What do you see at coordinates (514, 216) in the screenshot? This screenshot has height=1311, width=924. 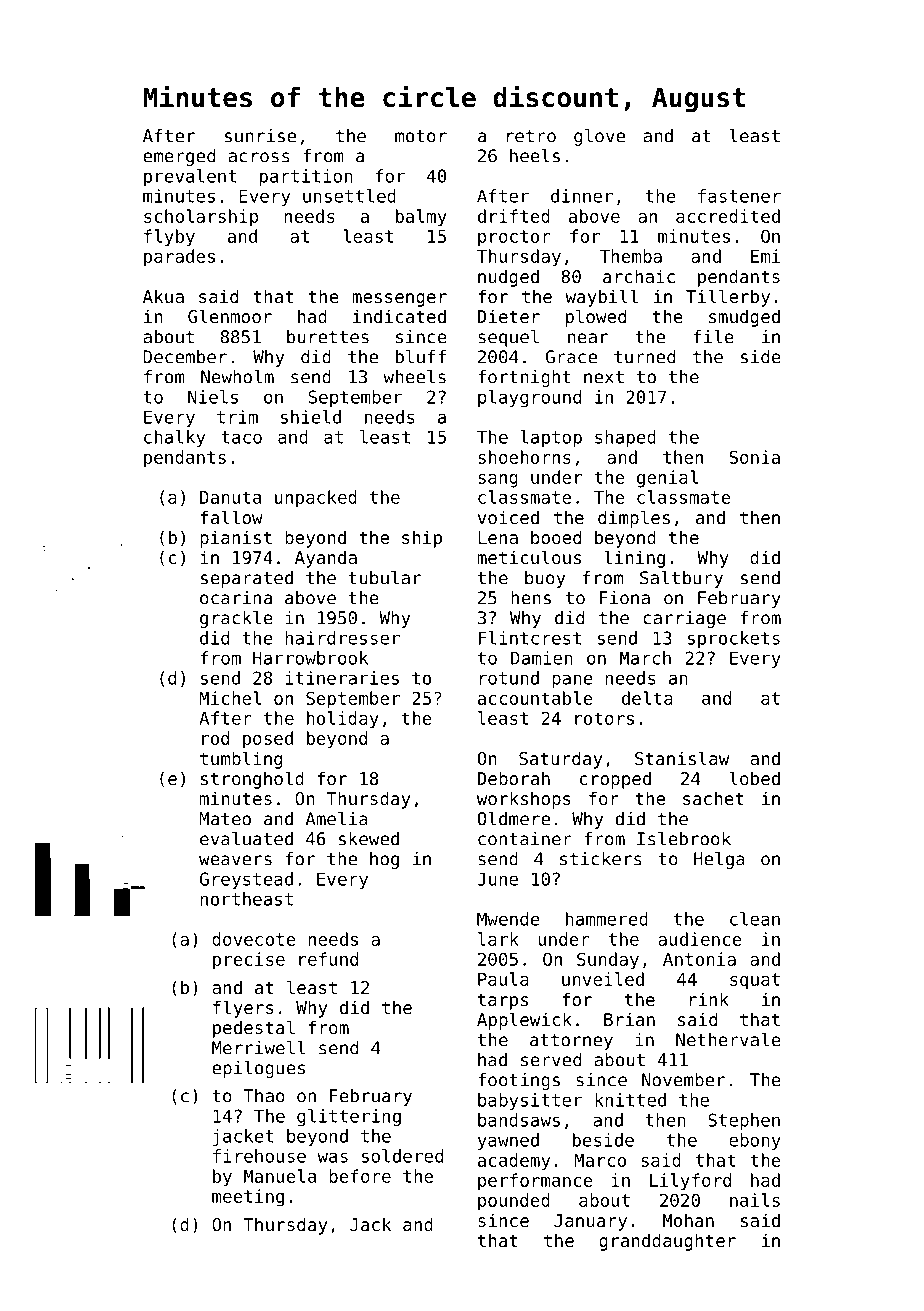 I see `drifted` at bounding box center [514, 216].
